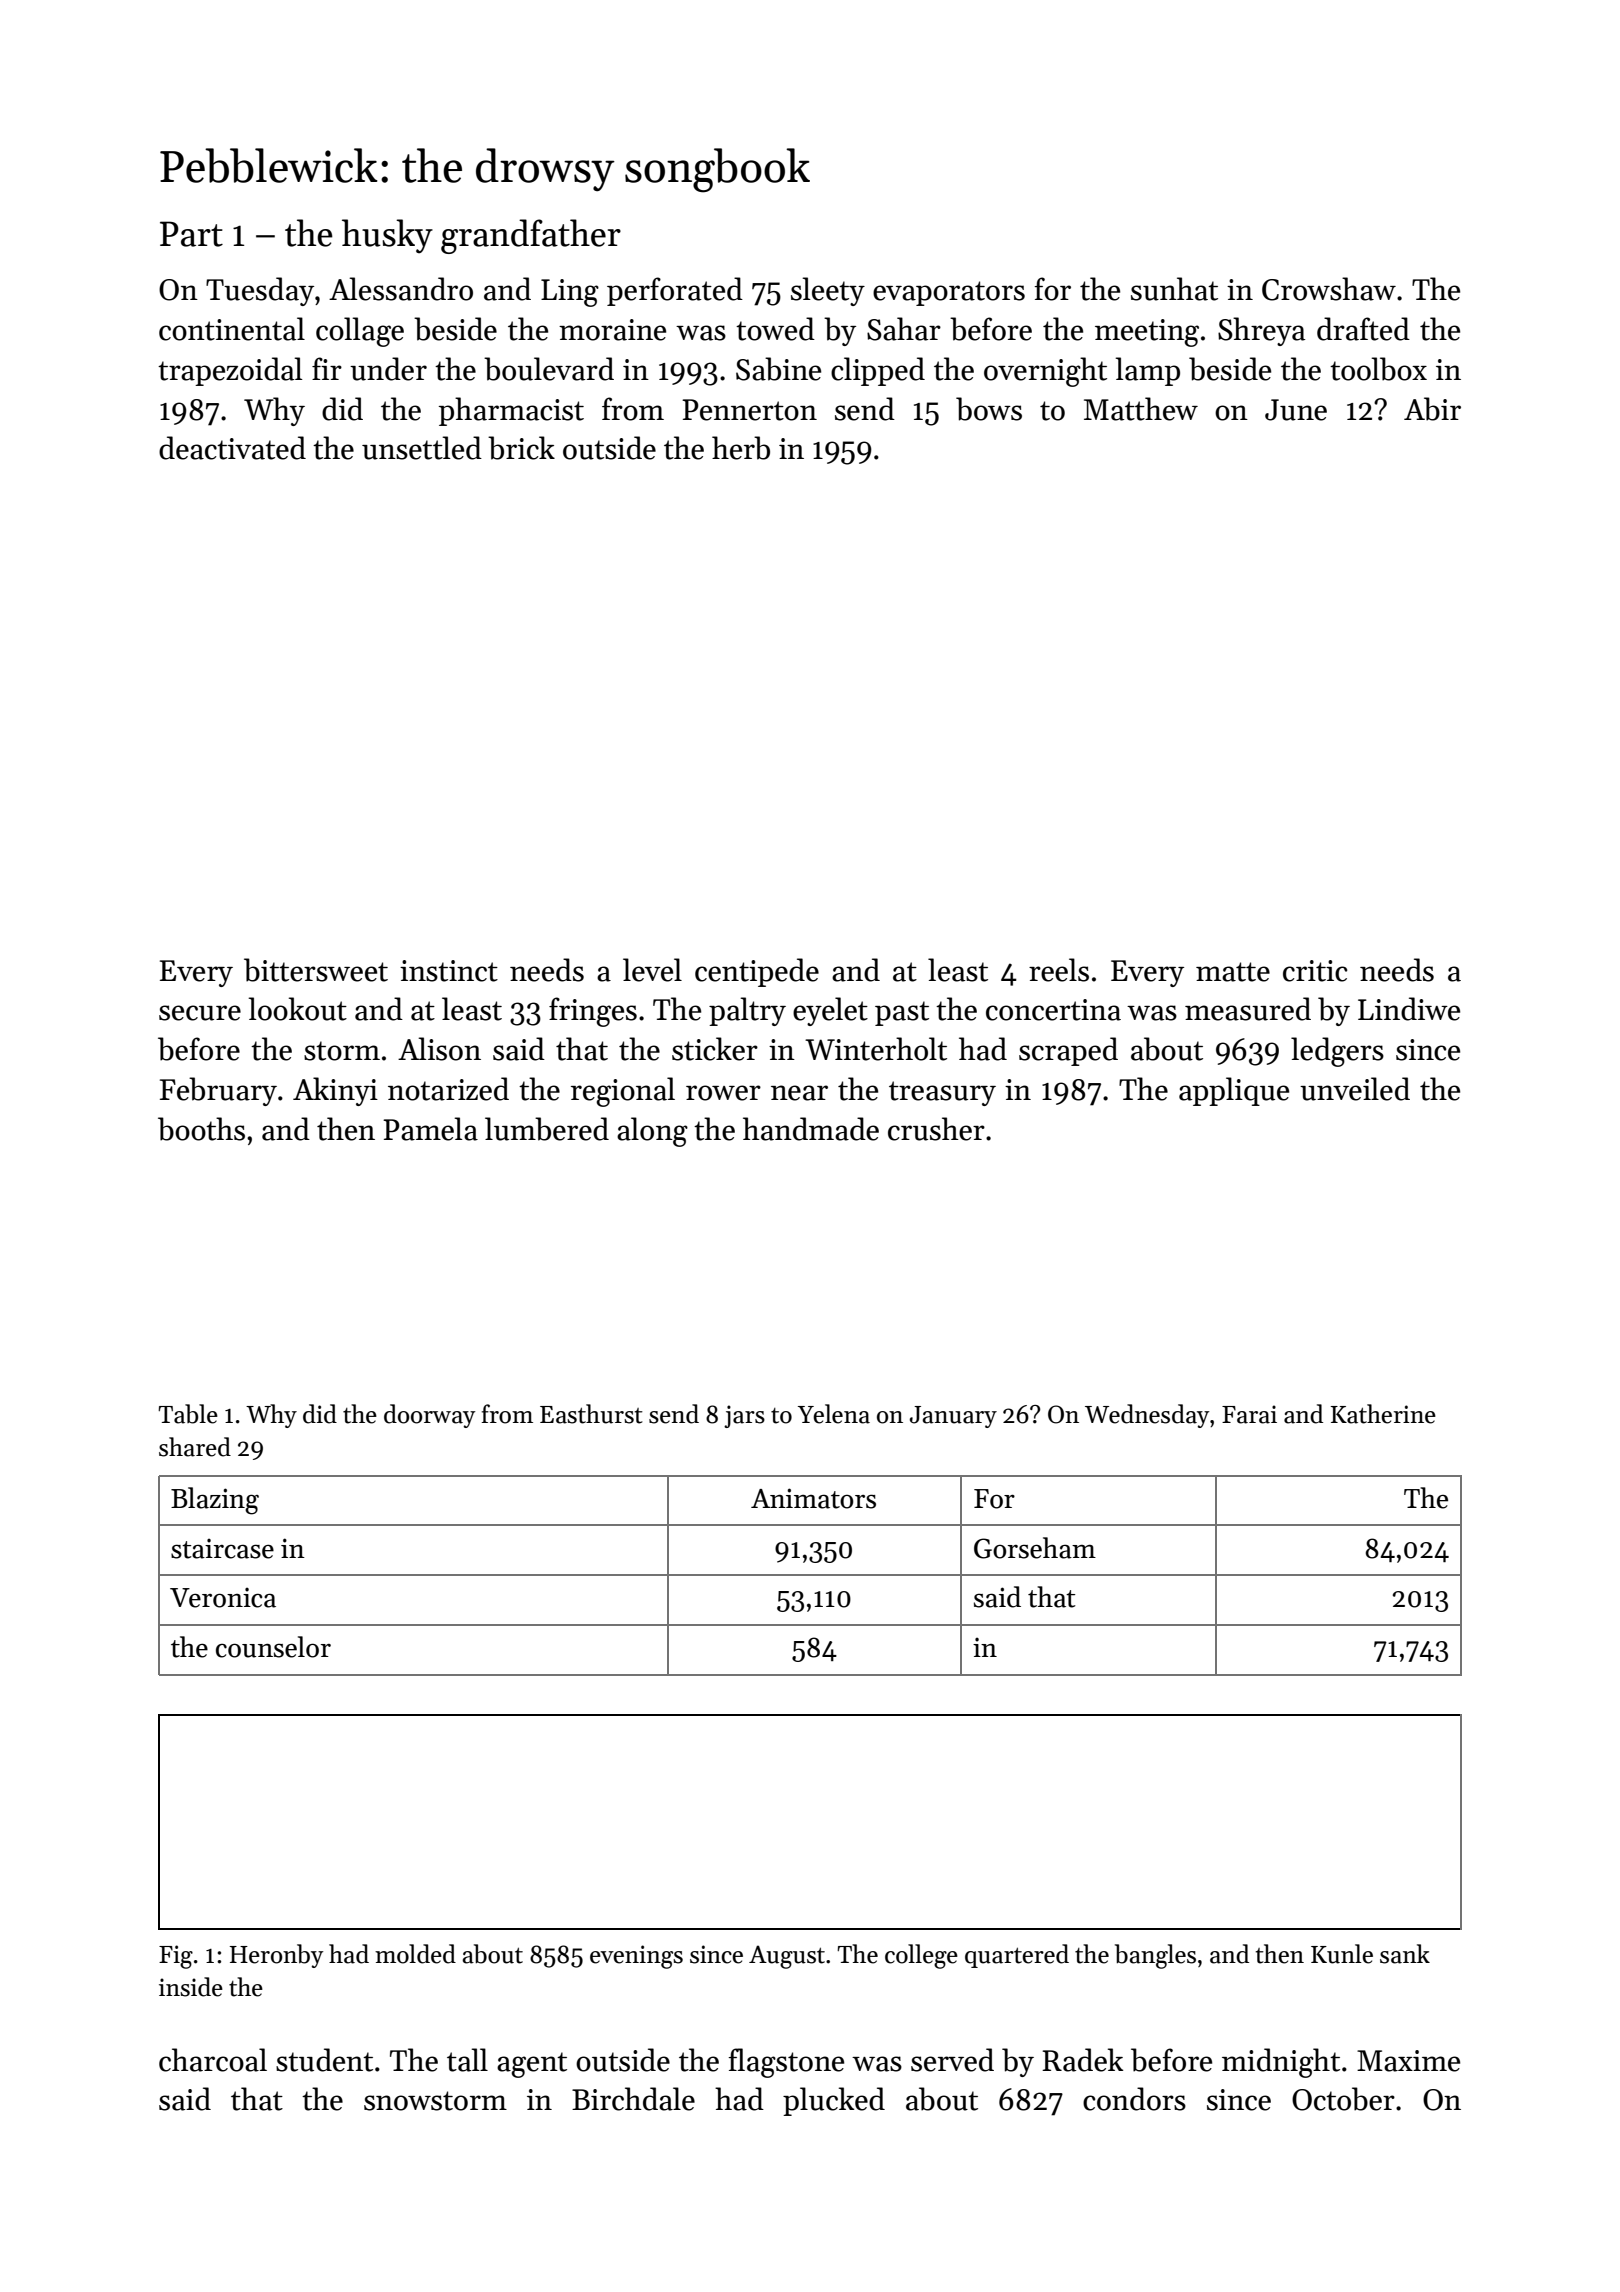 The image size is (1620, 2292). What do you see at coordinates (1059, 970) in the screenshot?
I see `reels` at bounding box center [1059, 970].
